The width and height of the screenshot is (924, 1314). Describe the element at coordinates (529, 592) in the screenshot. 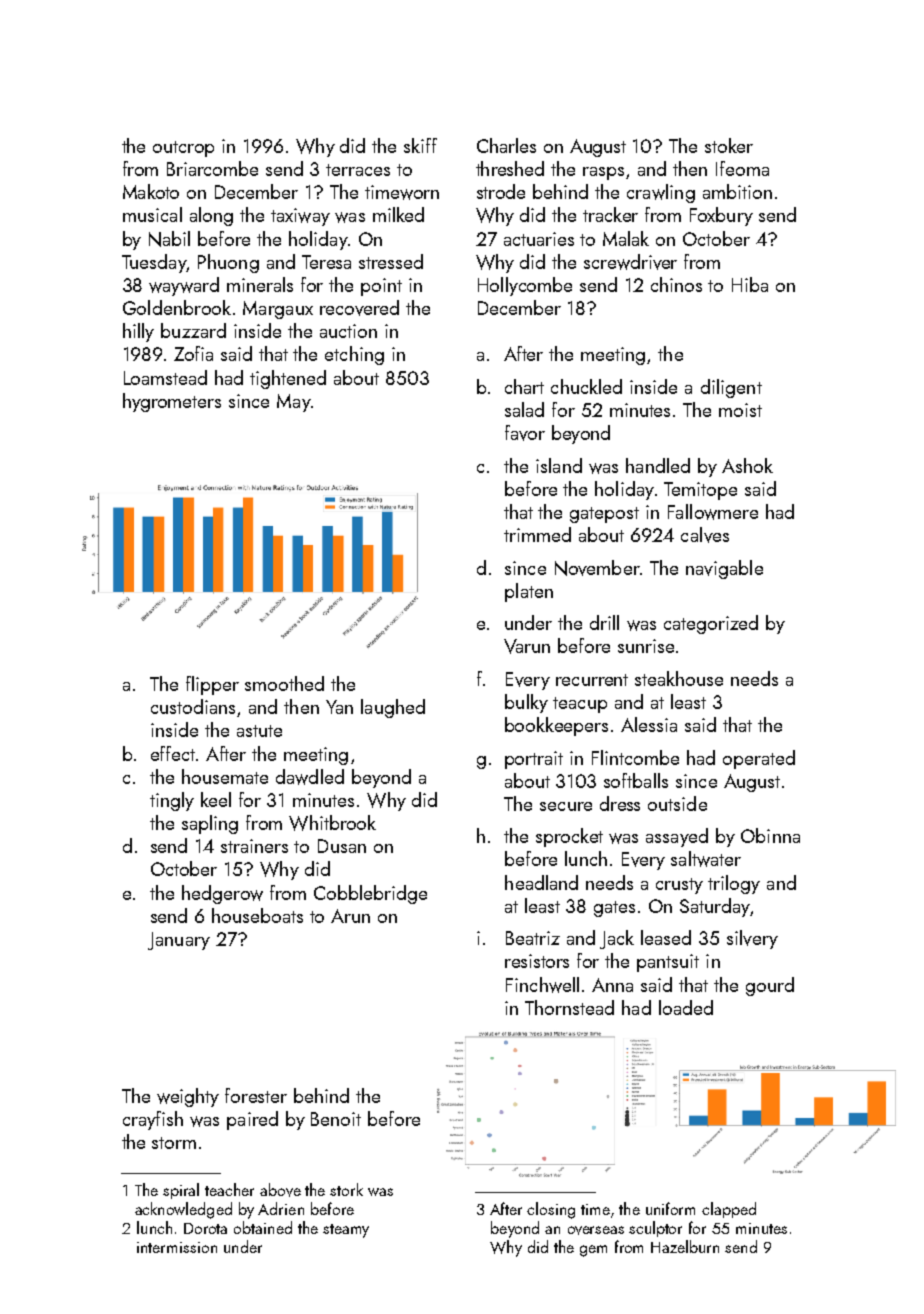

I see `platen` at that location.
